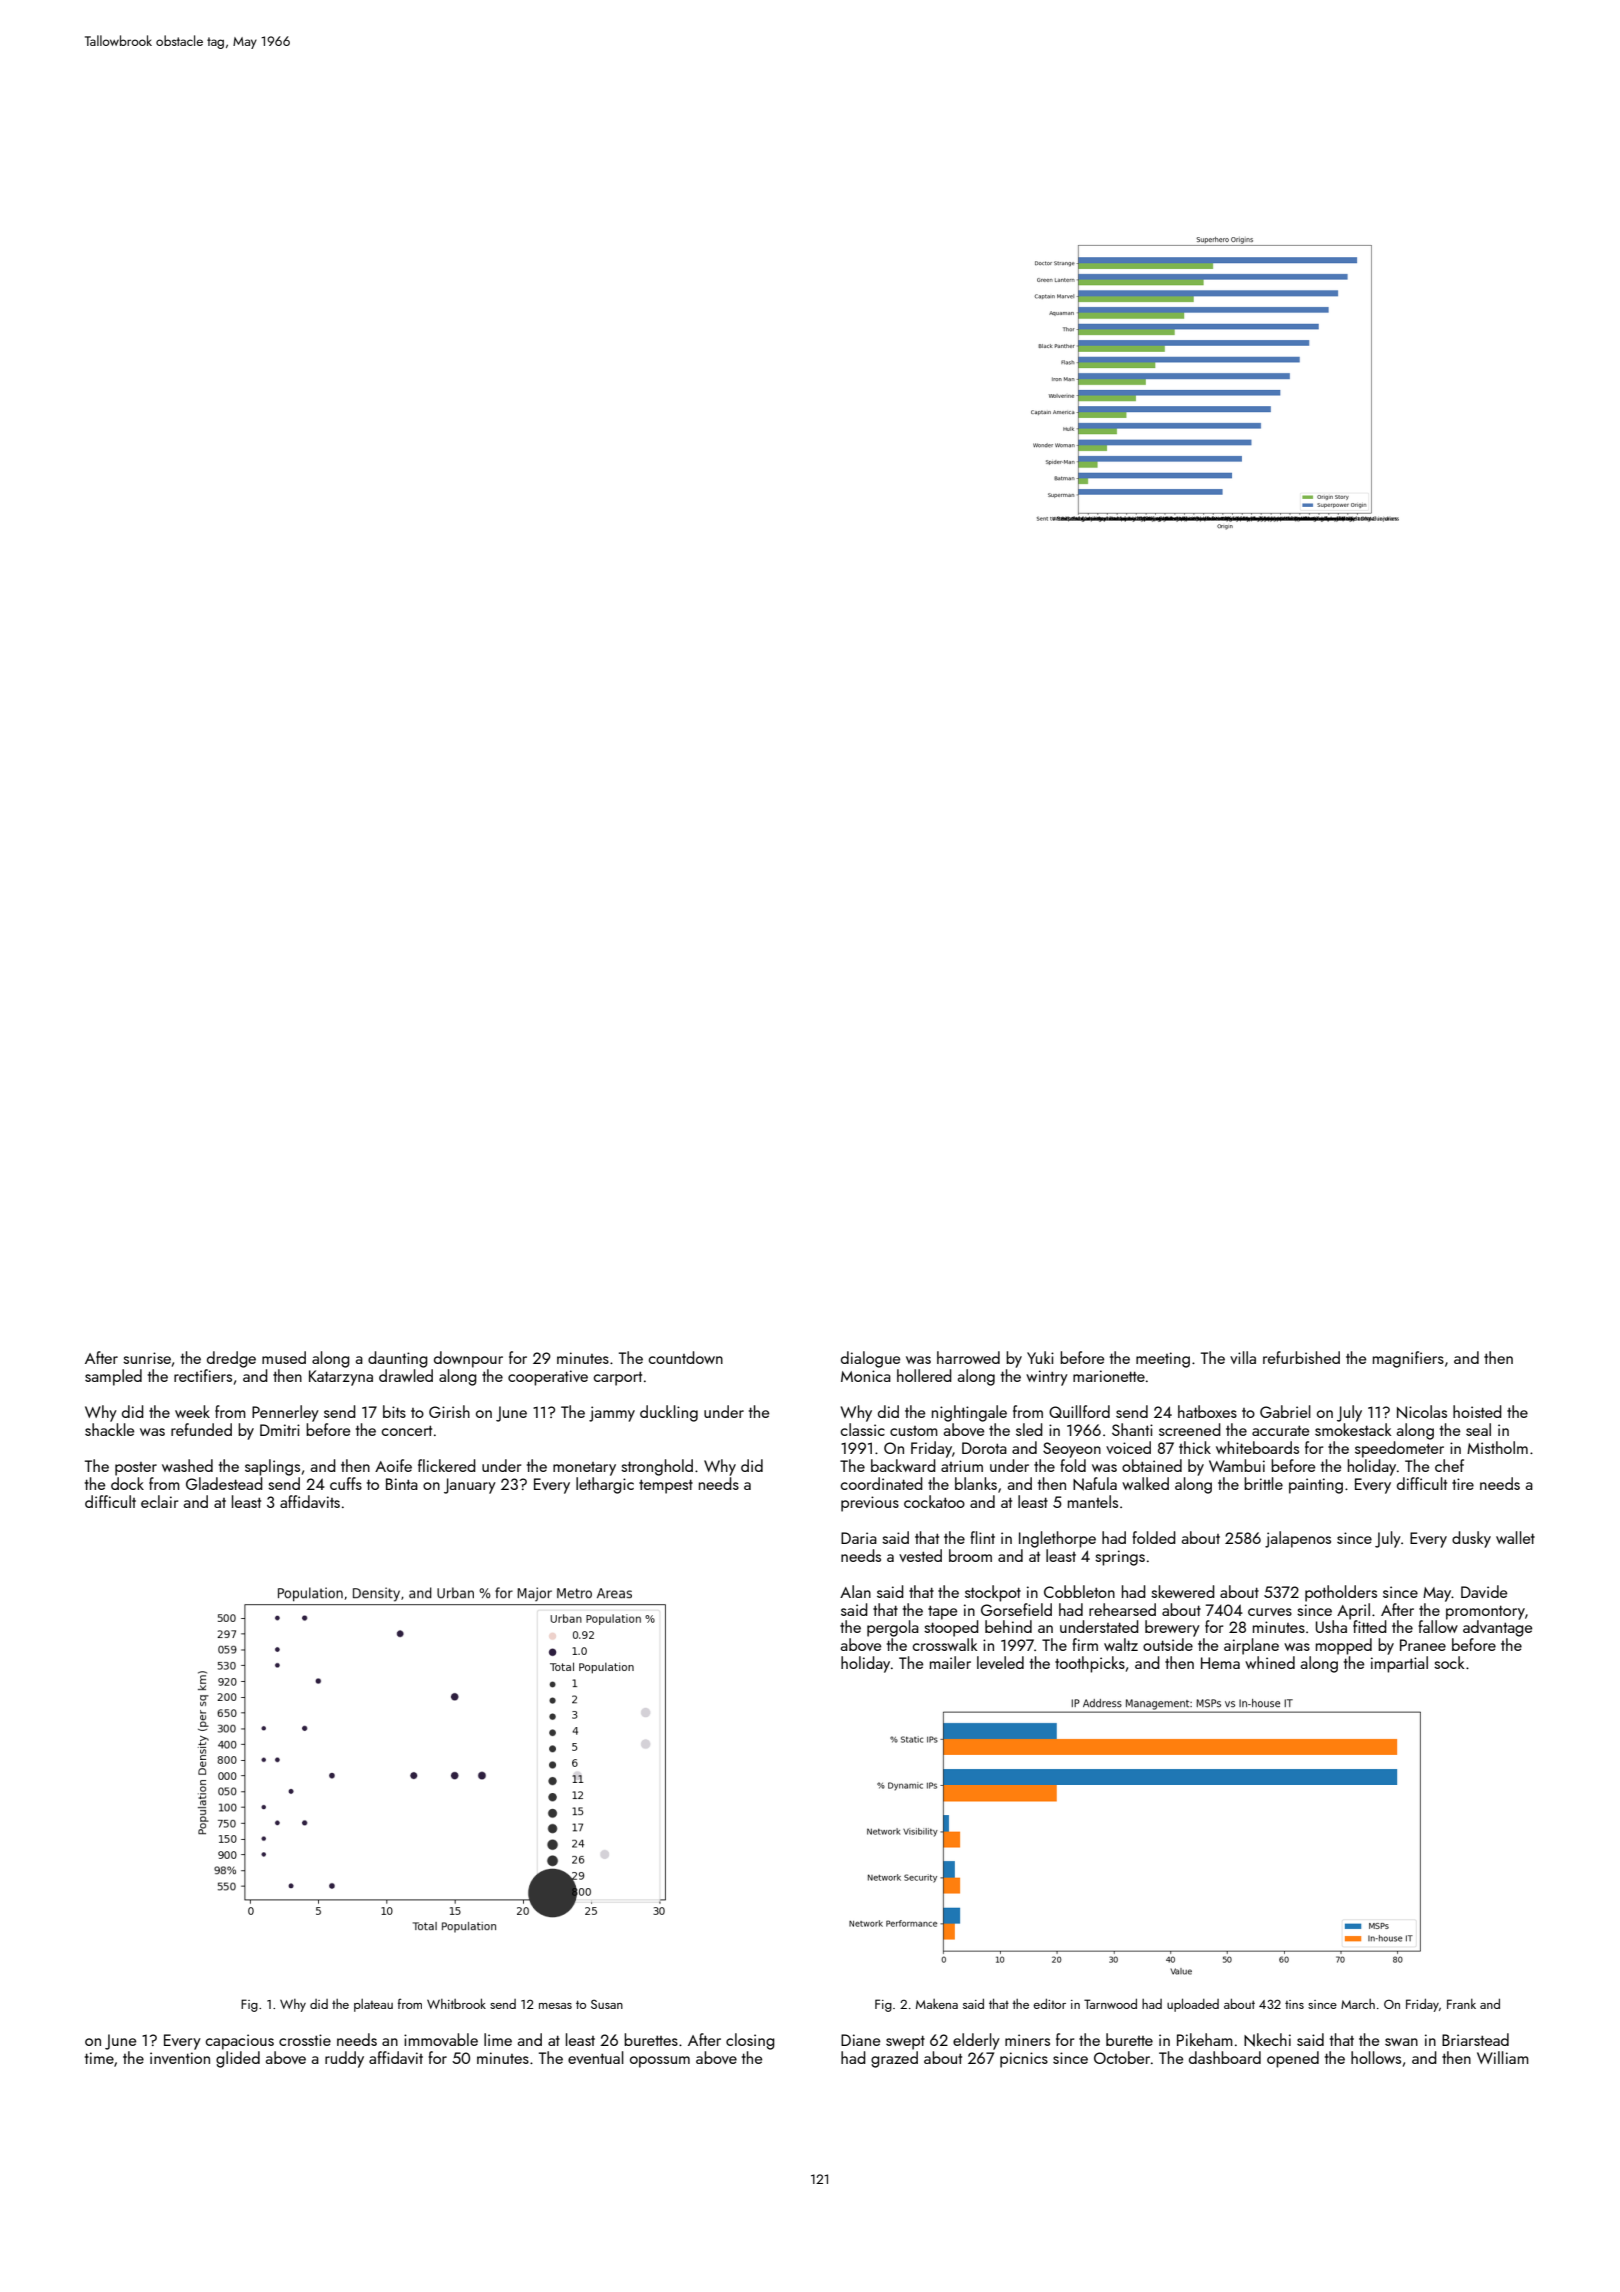 The image size is (1620, 2292). Describe the element at coordinates (373, 2005) in the page. I see `plateau` at that location.
